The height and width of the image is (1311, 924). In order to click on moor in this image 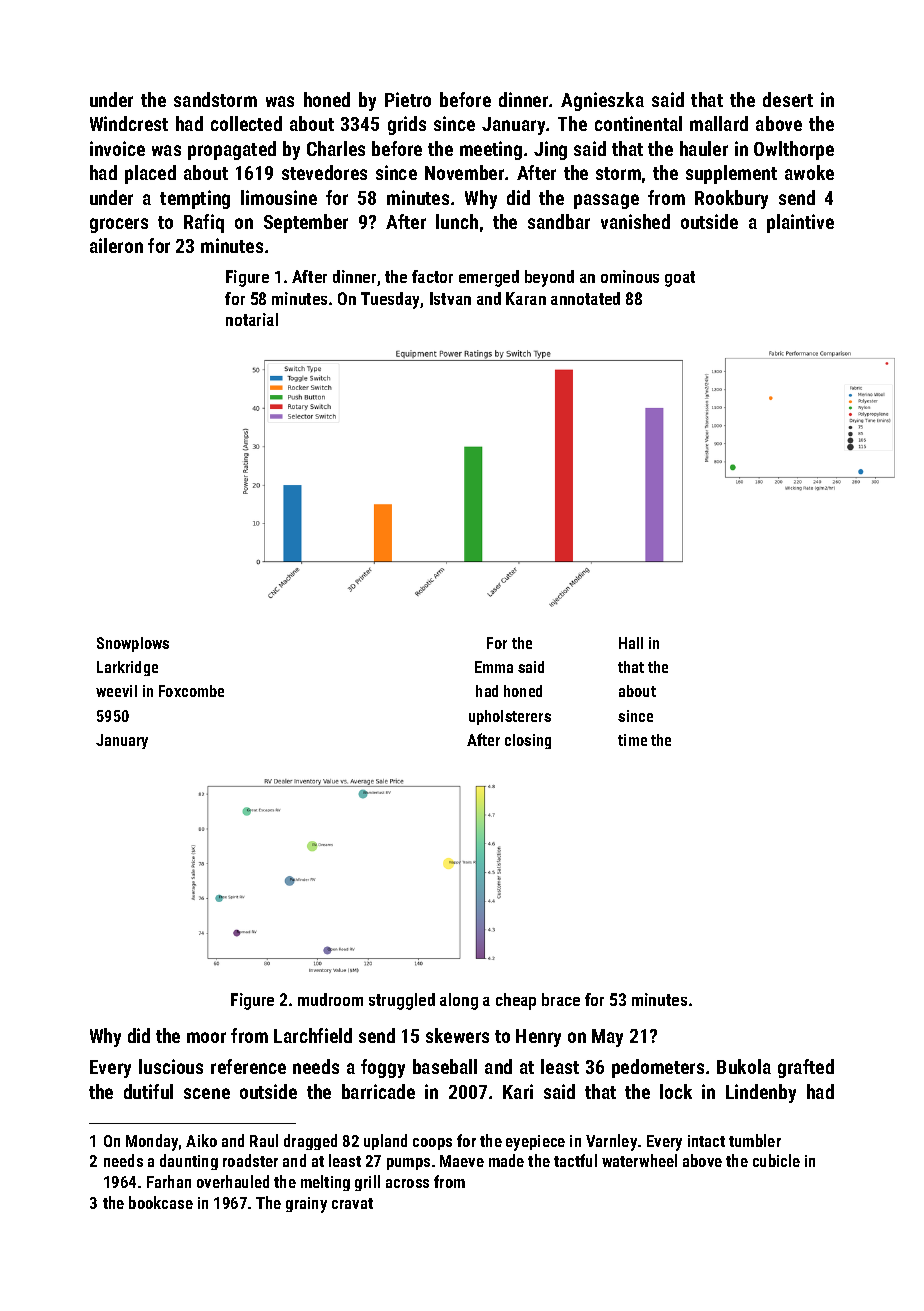, I will do `click(206, 1037)`.
